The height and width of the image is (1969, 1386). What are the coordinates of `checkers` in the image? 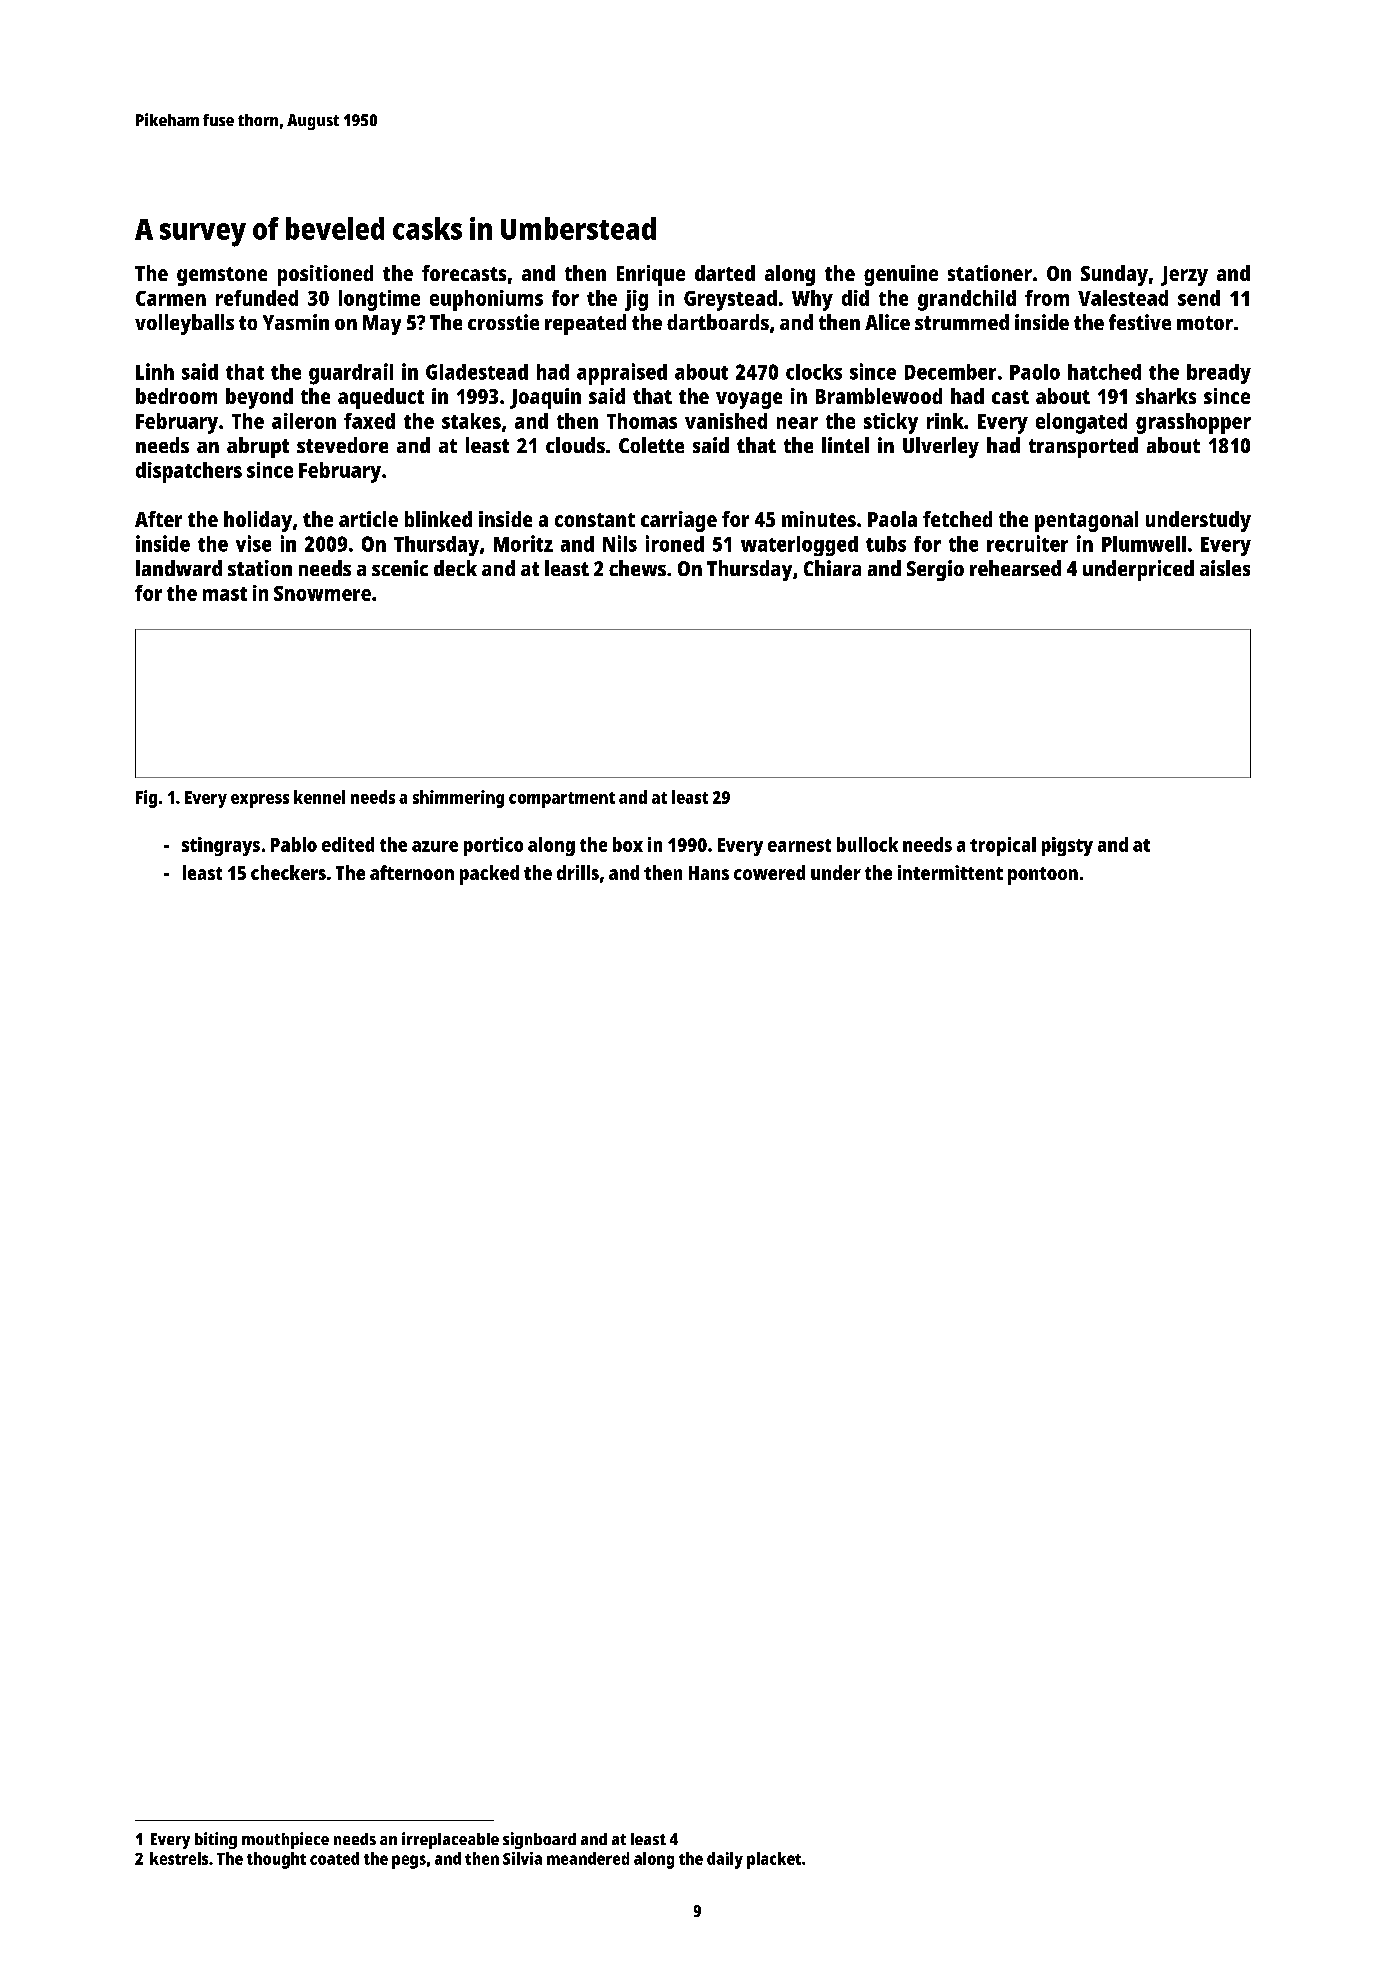 It's located at (288, 872).
